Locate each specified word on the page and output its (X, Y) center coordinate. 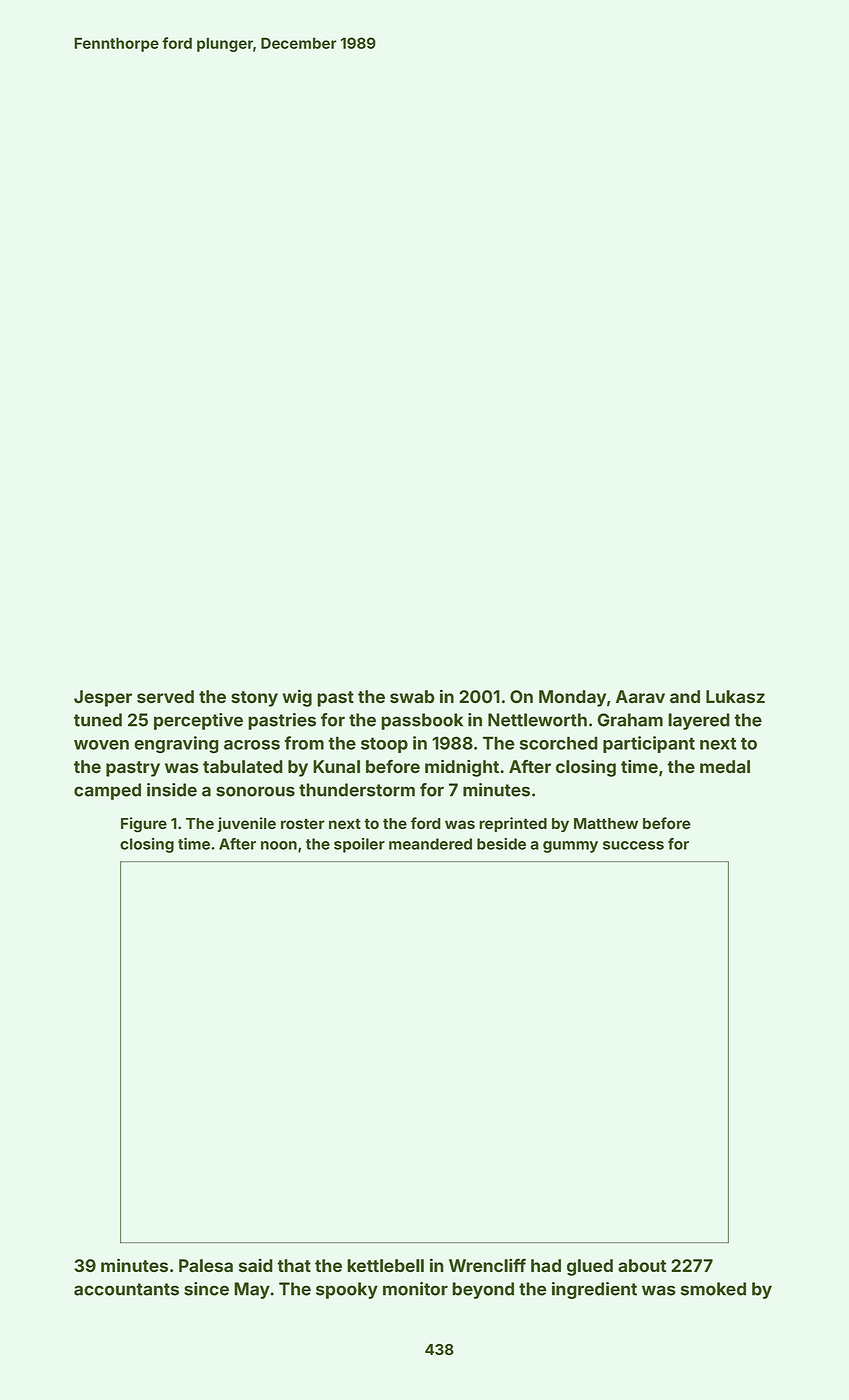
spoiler (359, 845)
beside (501, 844)
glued (590, 1267)
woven (101, 745)
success (633, 845)
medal (725, 767)
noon (279, 845)
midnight (462, 768)
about (642, 1266)
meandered (430, 844)
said (256, 1266)
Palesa (206, 1266)
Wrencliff (487, 1265)
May (252, 1290)
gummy (570, 847)
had (546, 1266)
